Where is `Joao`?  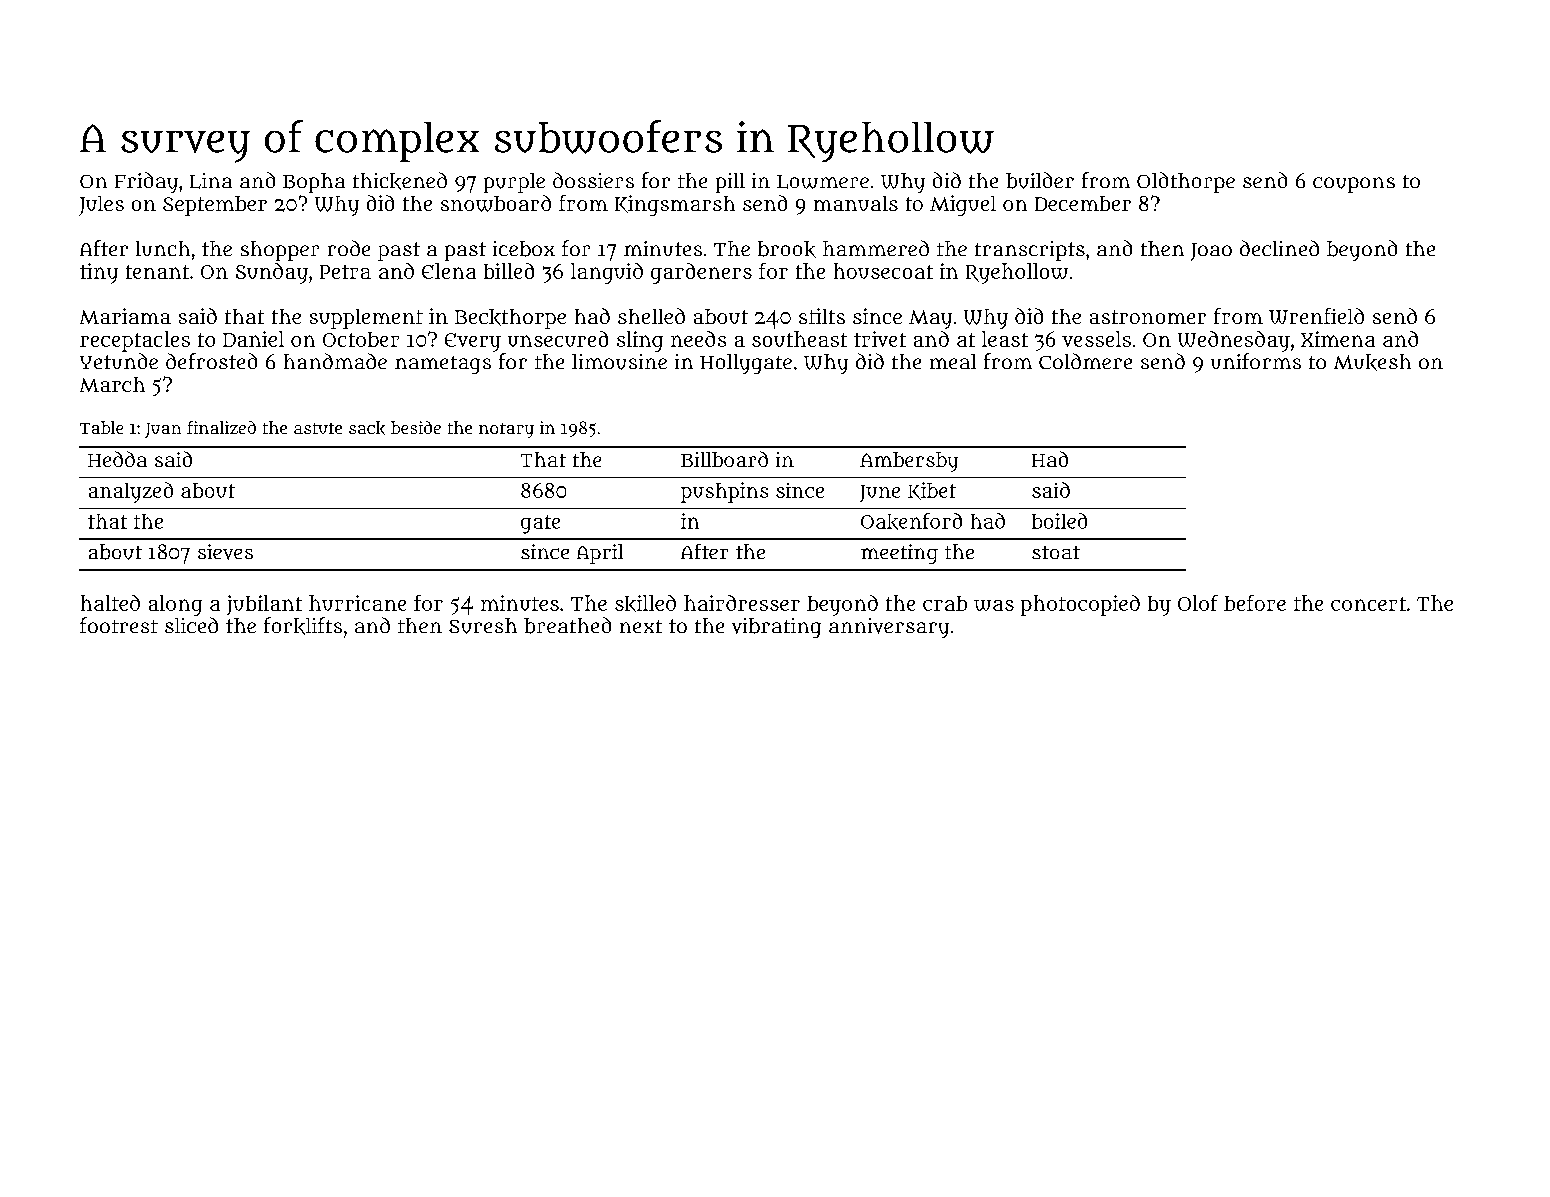
Joao is located at coordinates (1211, 252).
